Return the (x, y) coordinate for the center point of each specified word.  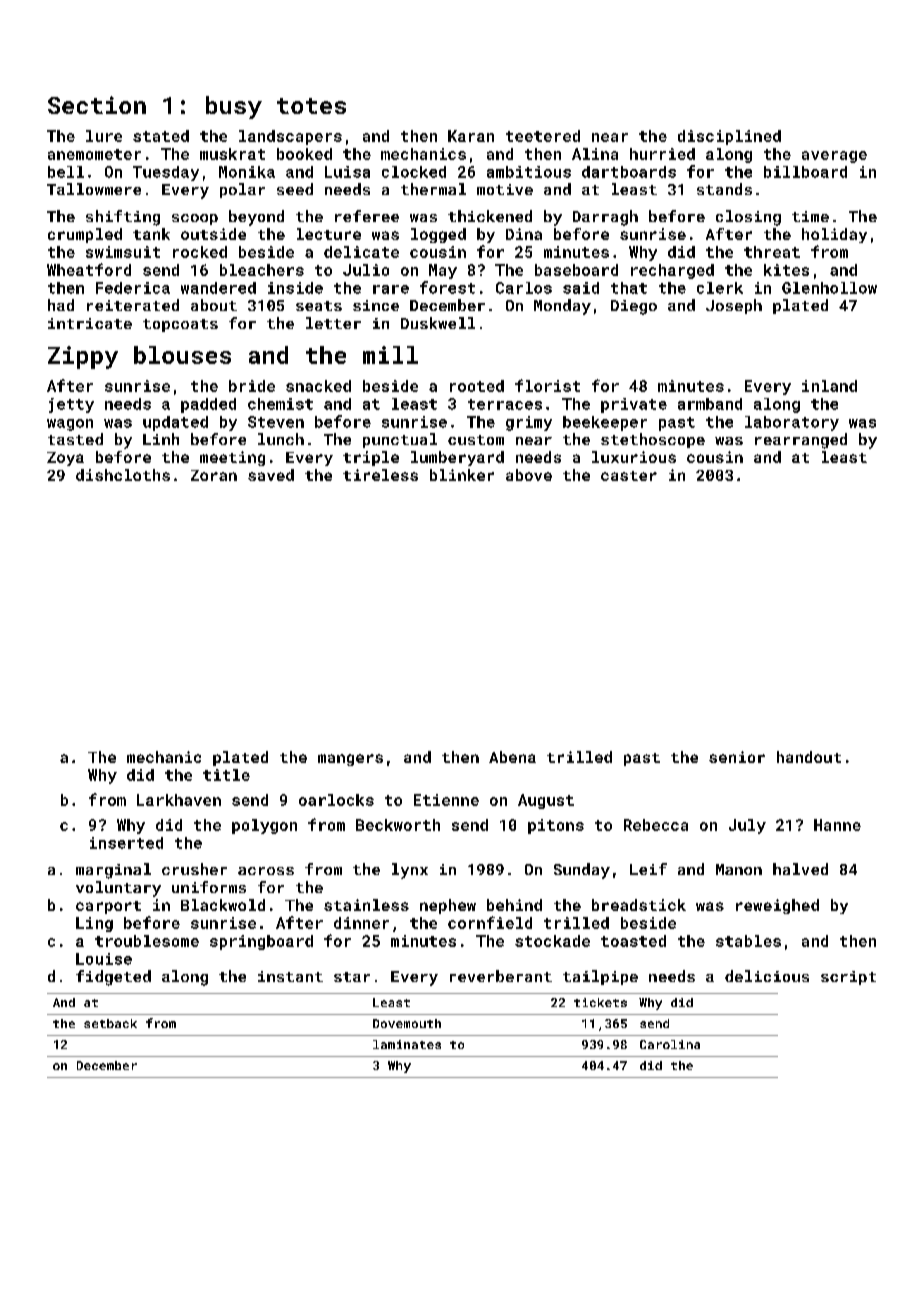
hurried (662, 154)
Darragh (605, 218)
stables (748, 941)
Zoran (214, 475)
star (352, 977)
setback (110, 1023)
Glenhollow (829, 288)
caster (629, 476)
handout (809, 757)
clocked (414, 172)
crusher (194, 869)
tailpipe (600, 977)
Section (97, 105)
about (214, 305)
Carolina (670, 1044)
